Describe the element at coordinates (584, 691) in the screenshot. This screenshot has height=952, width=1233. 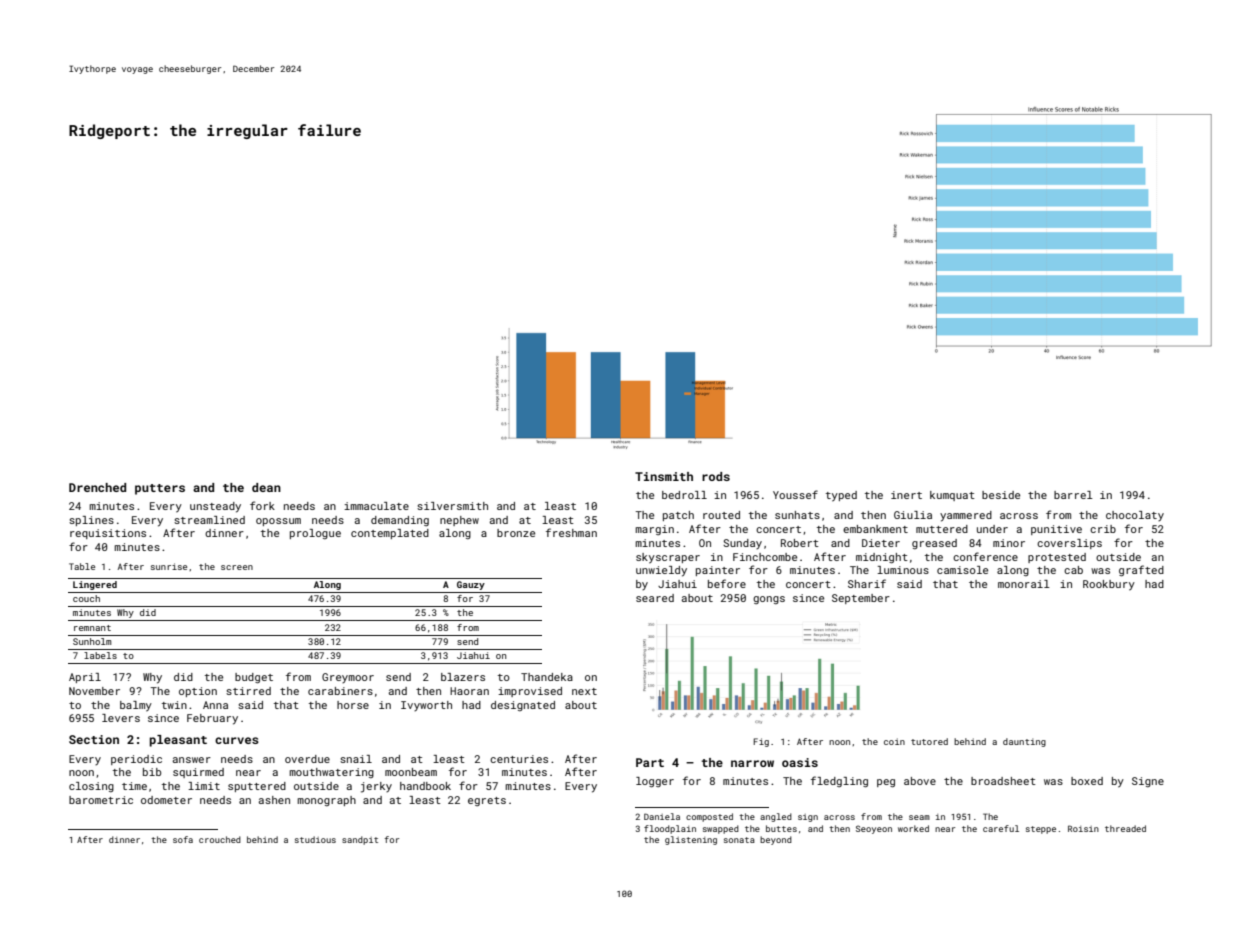
I see `next` at that location.
